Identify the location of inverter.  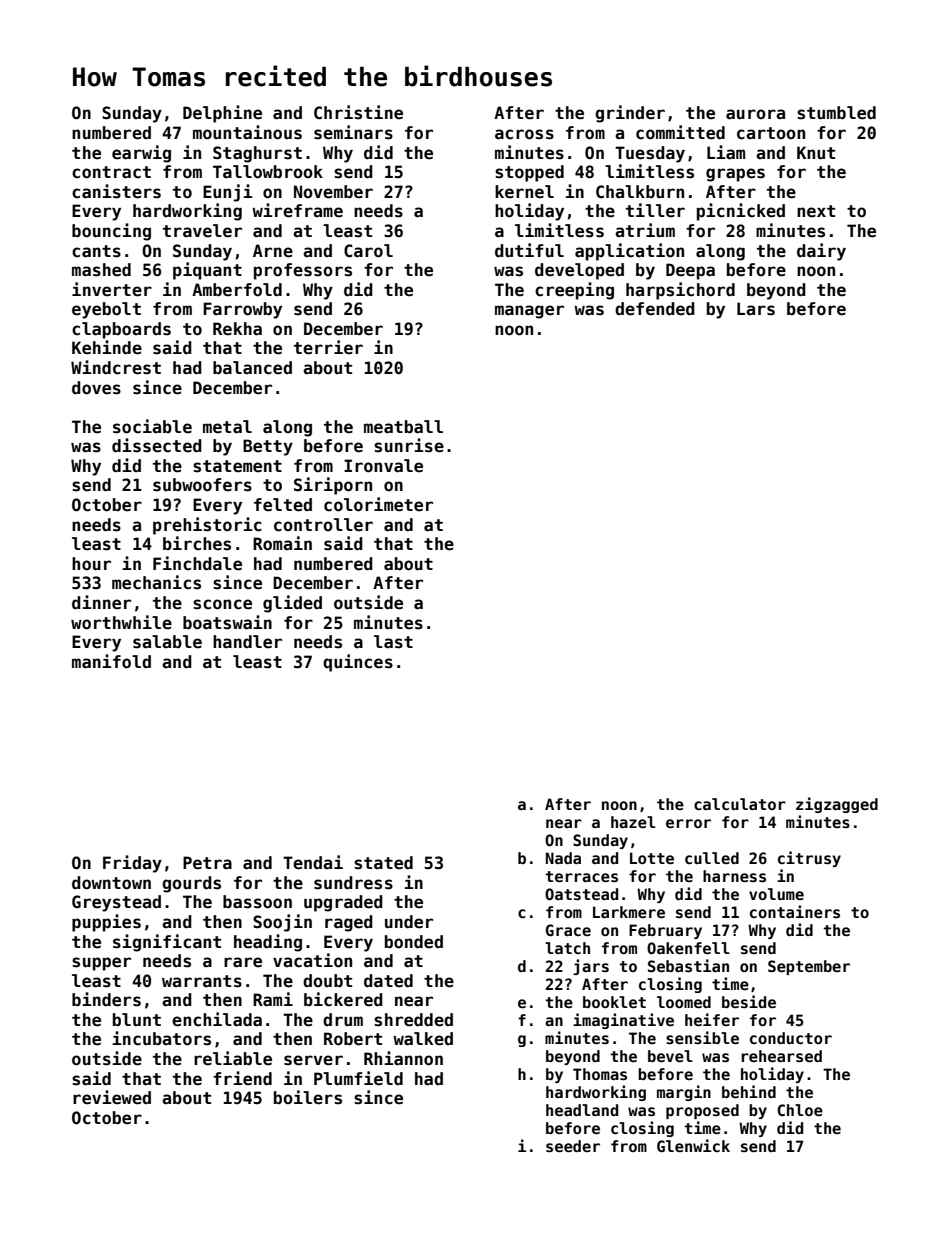
(112, 289).
